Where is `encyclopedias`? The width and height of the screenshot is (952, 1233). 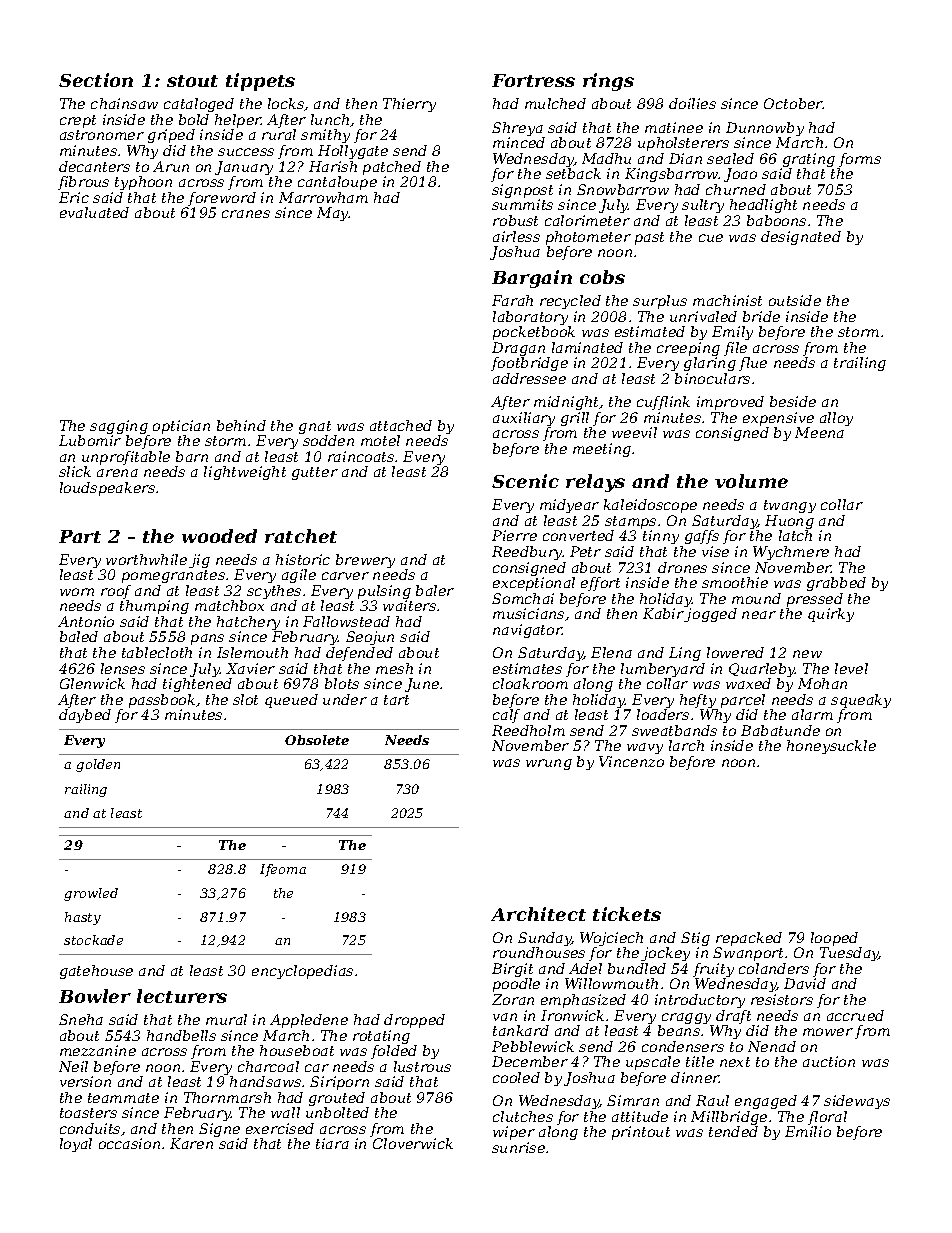
encyclopedias is located at coordinates (302, 972).
